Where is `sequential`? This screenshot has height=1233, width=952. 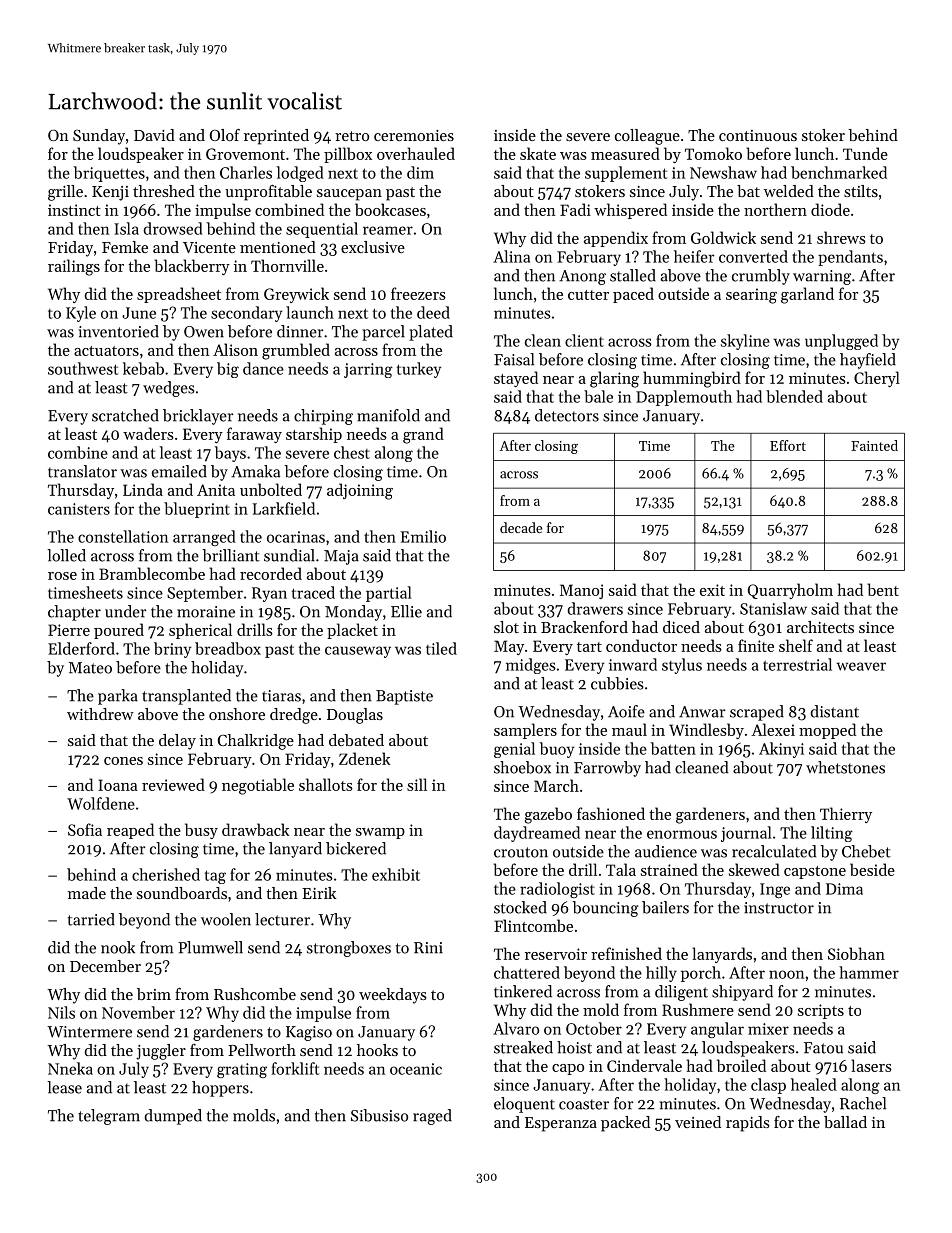 sequential is located at coordinates (322, 230).
